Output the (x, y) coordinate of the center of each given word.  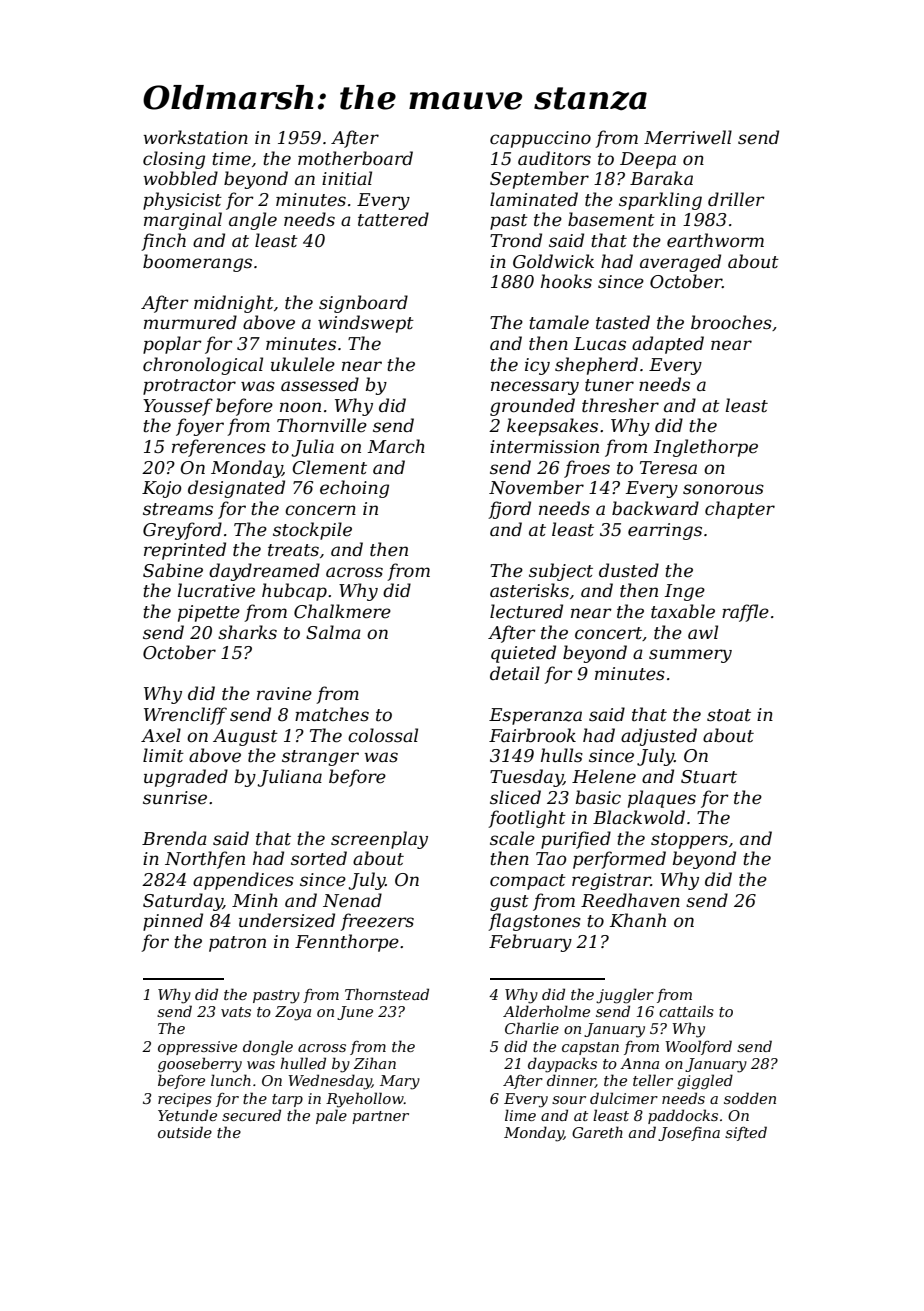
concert (608, 633)
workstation (195, 137)
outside (185, 1132)
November (536, 487)
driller (736, 199)
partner (380, 1117)
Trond (516, 240)
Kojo (161, 489)
